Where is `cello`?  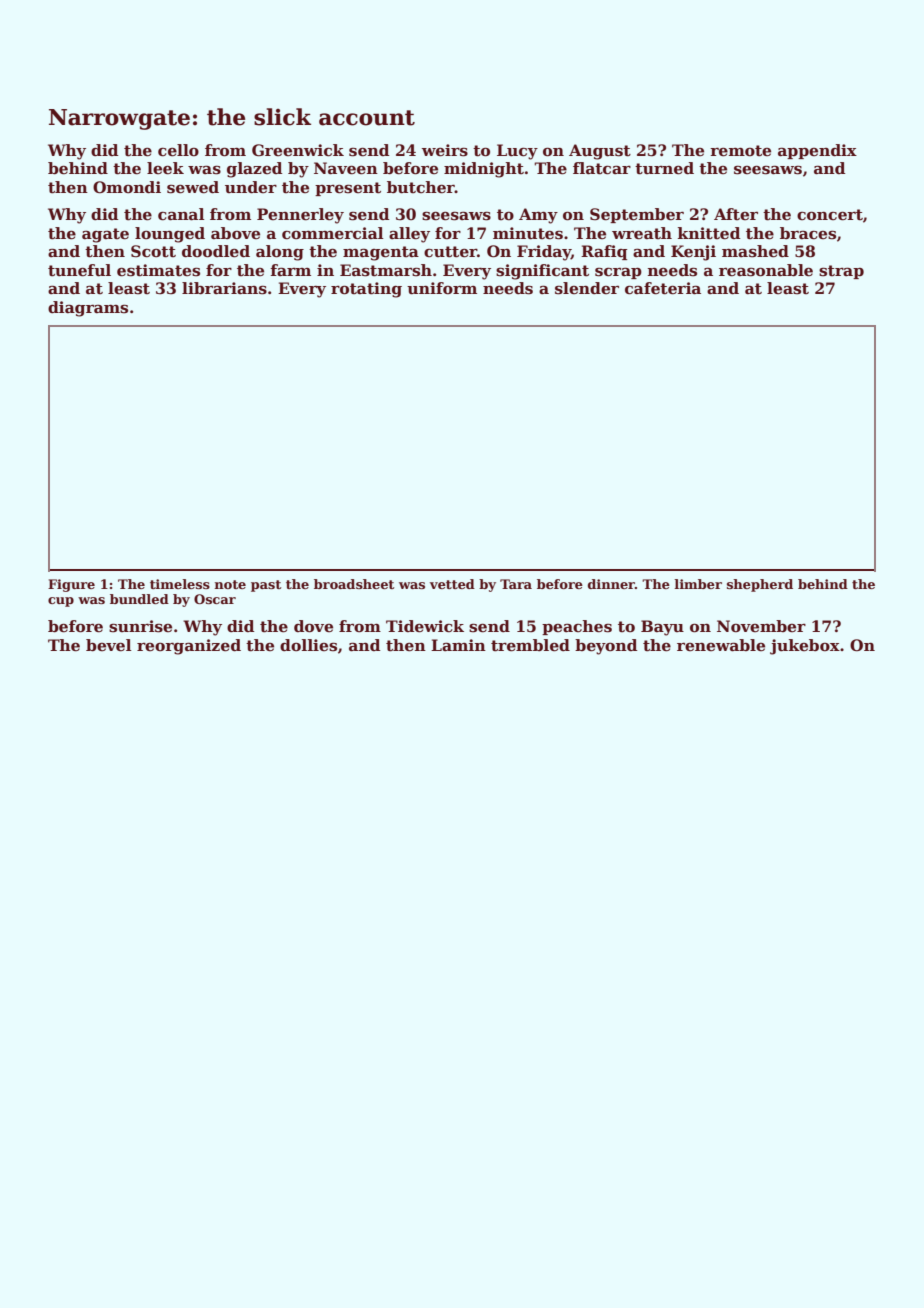
cello is located at coordinates (178, 150).
